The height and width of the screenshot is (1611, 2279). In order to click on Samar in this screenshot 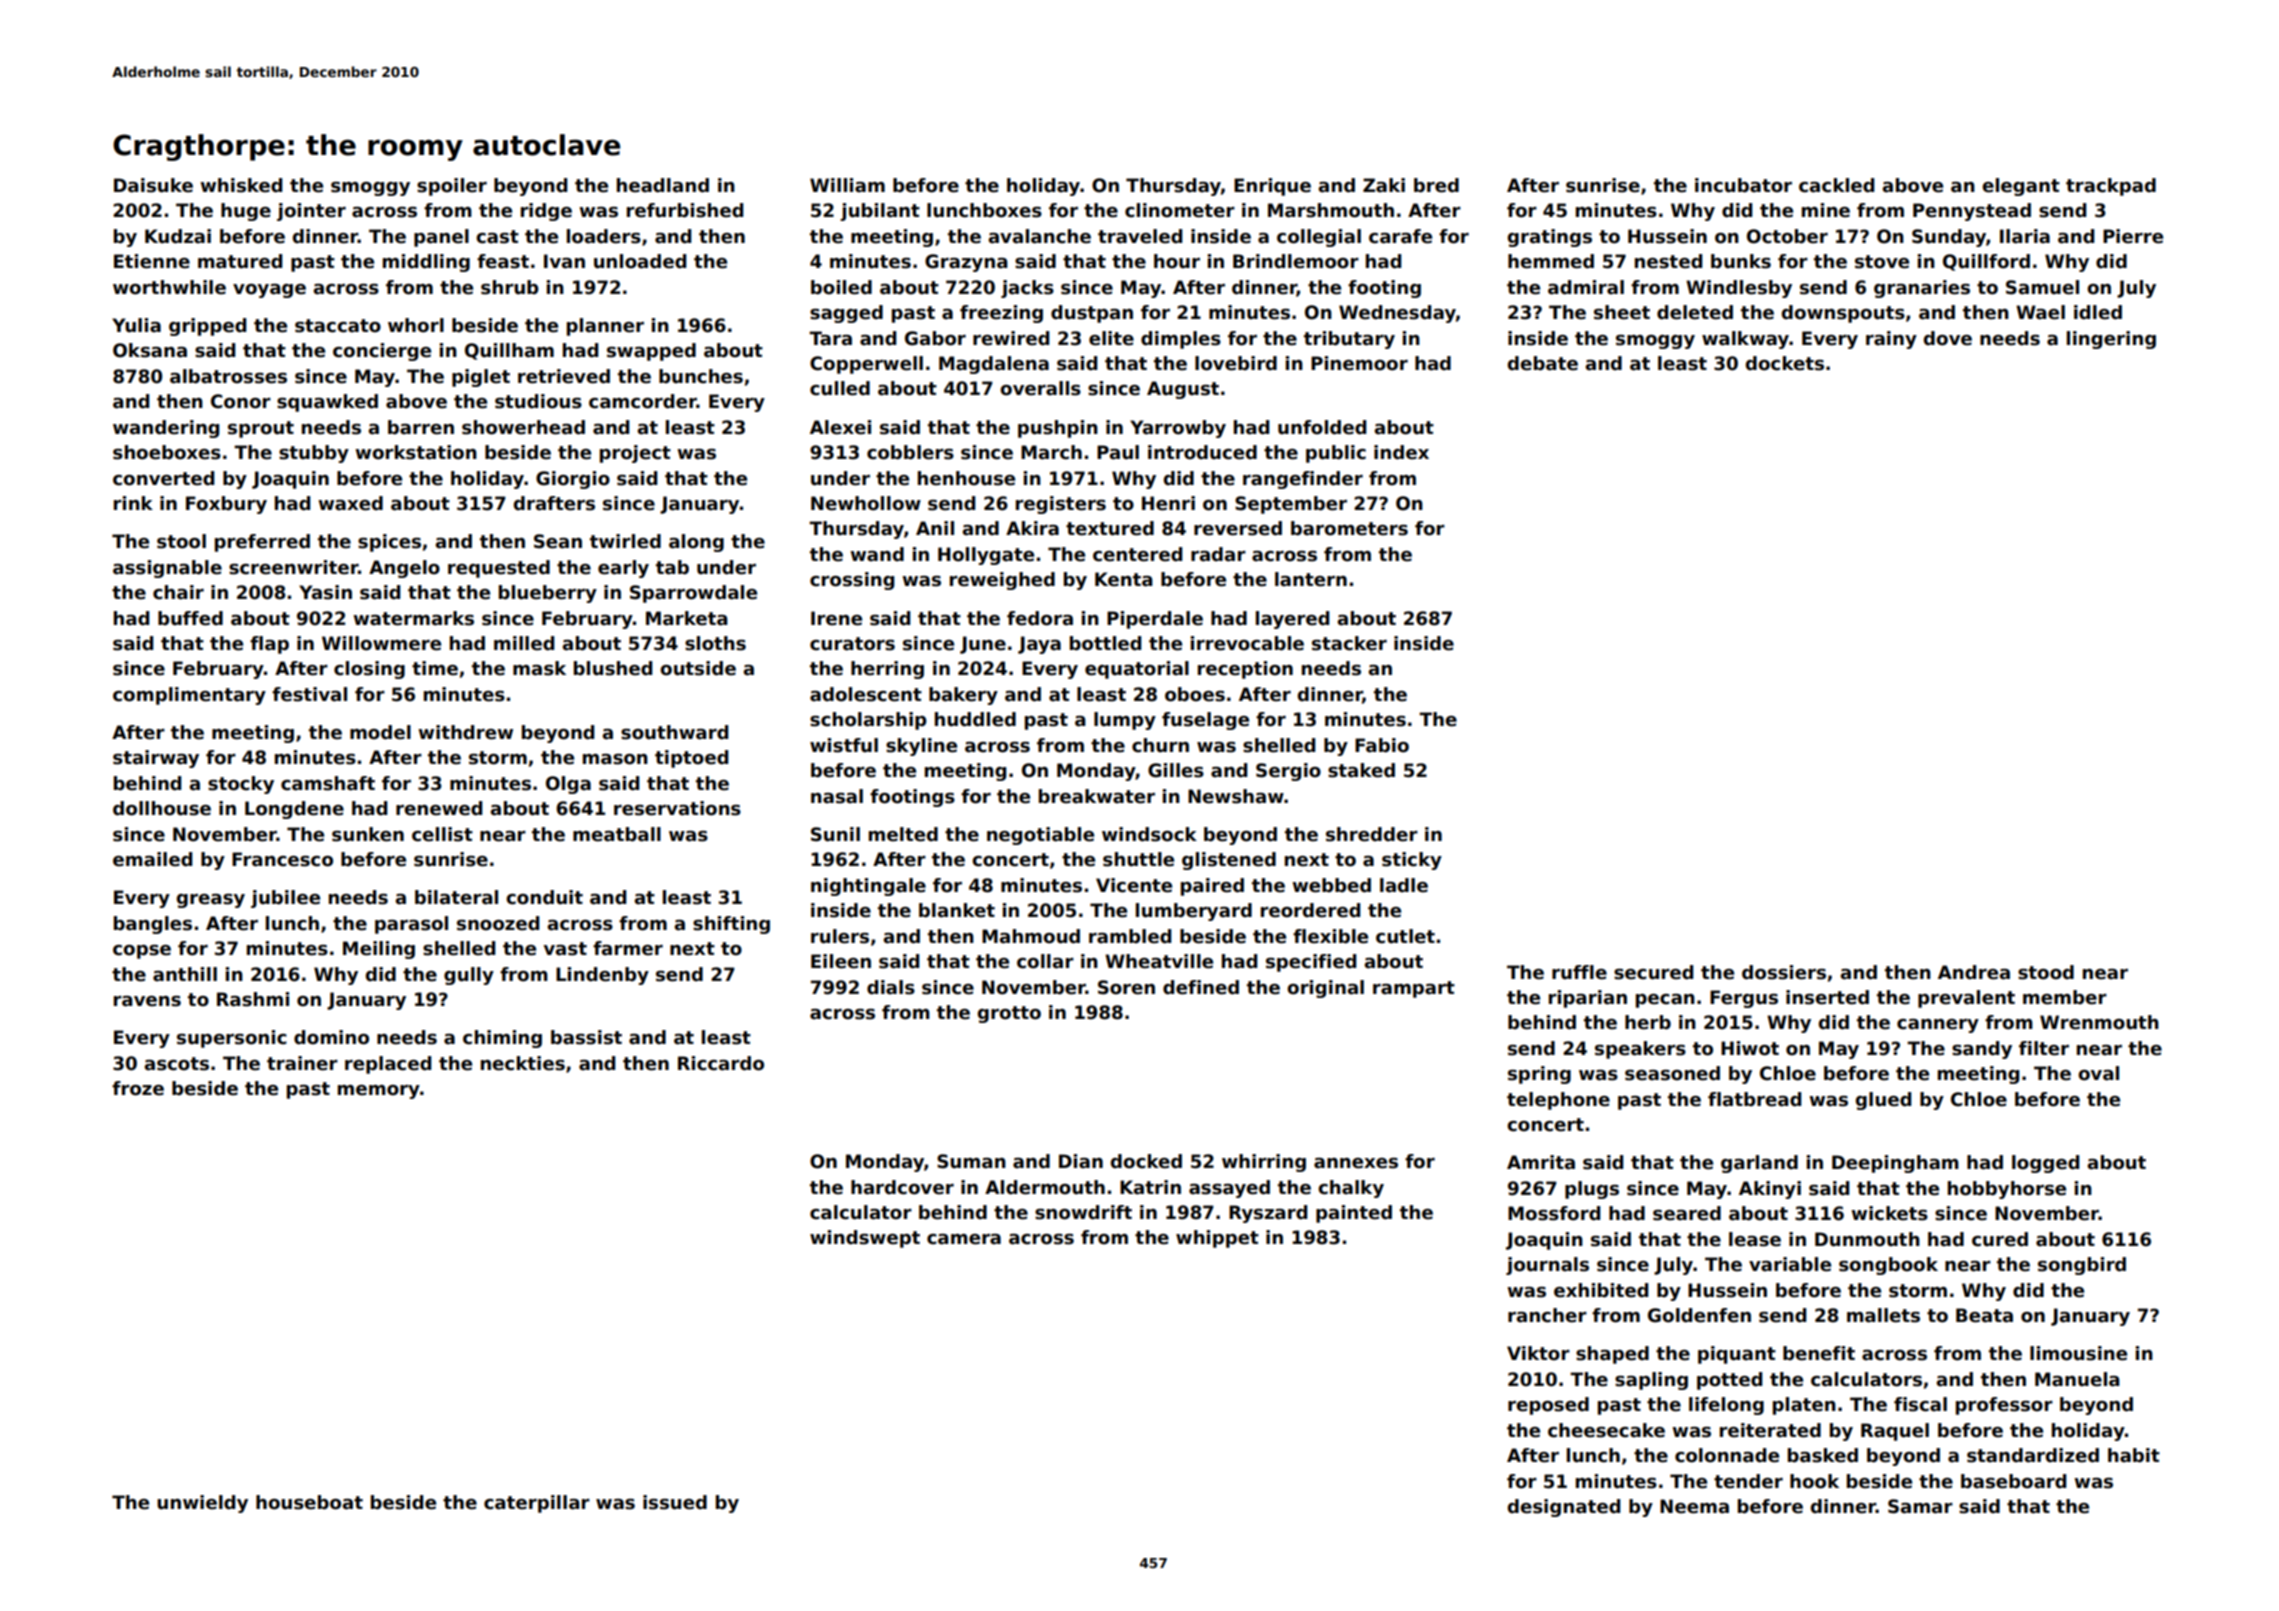, I will do `click(1920, 1506)`.
